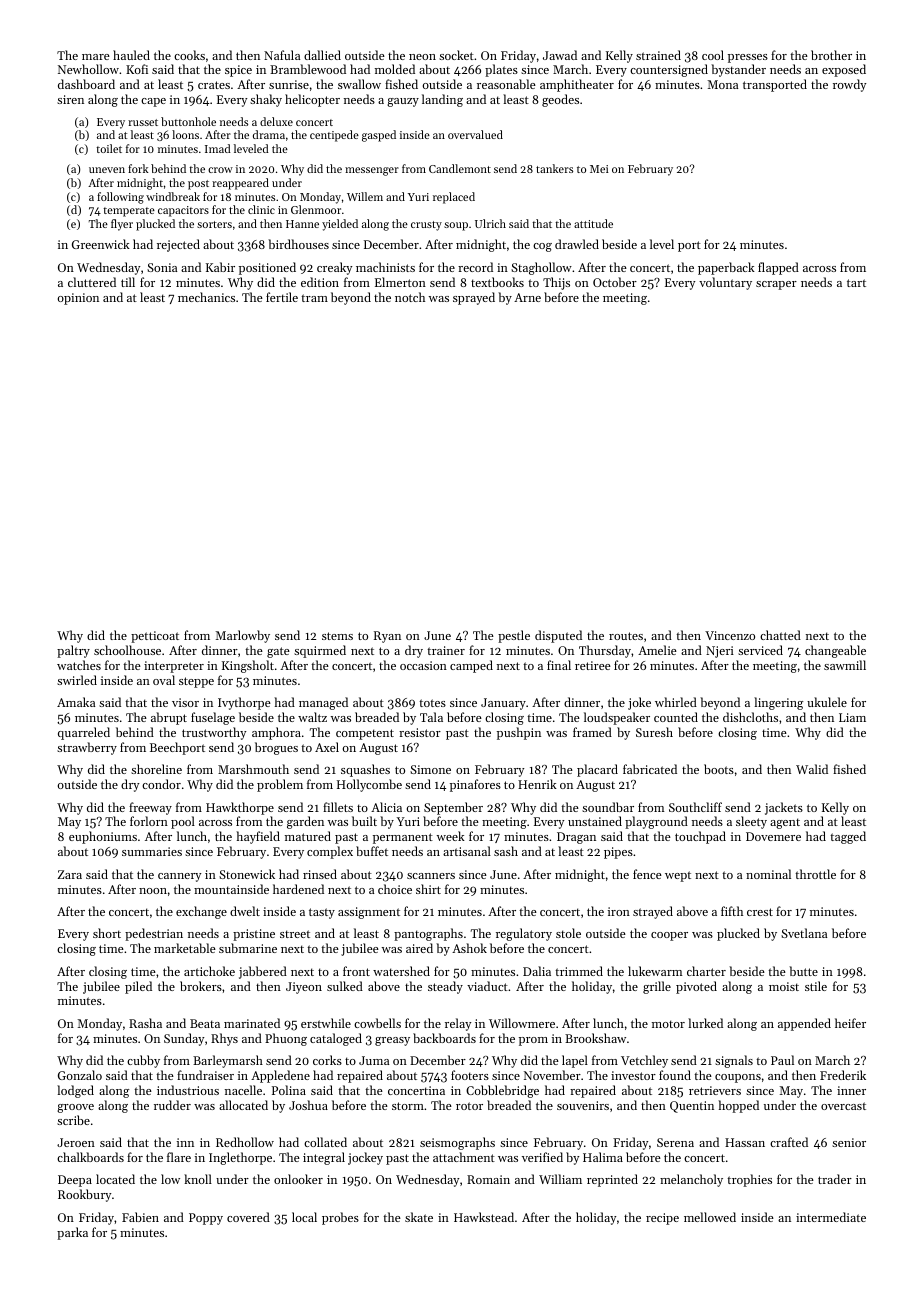 This image has height=1308, width=924. I want to click on hayfield, so click(258, 837).
